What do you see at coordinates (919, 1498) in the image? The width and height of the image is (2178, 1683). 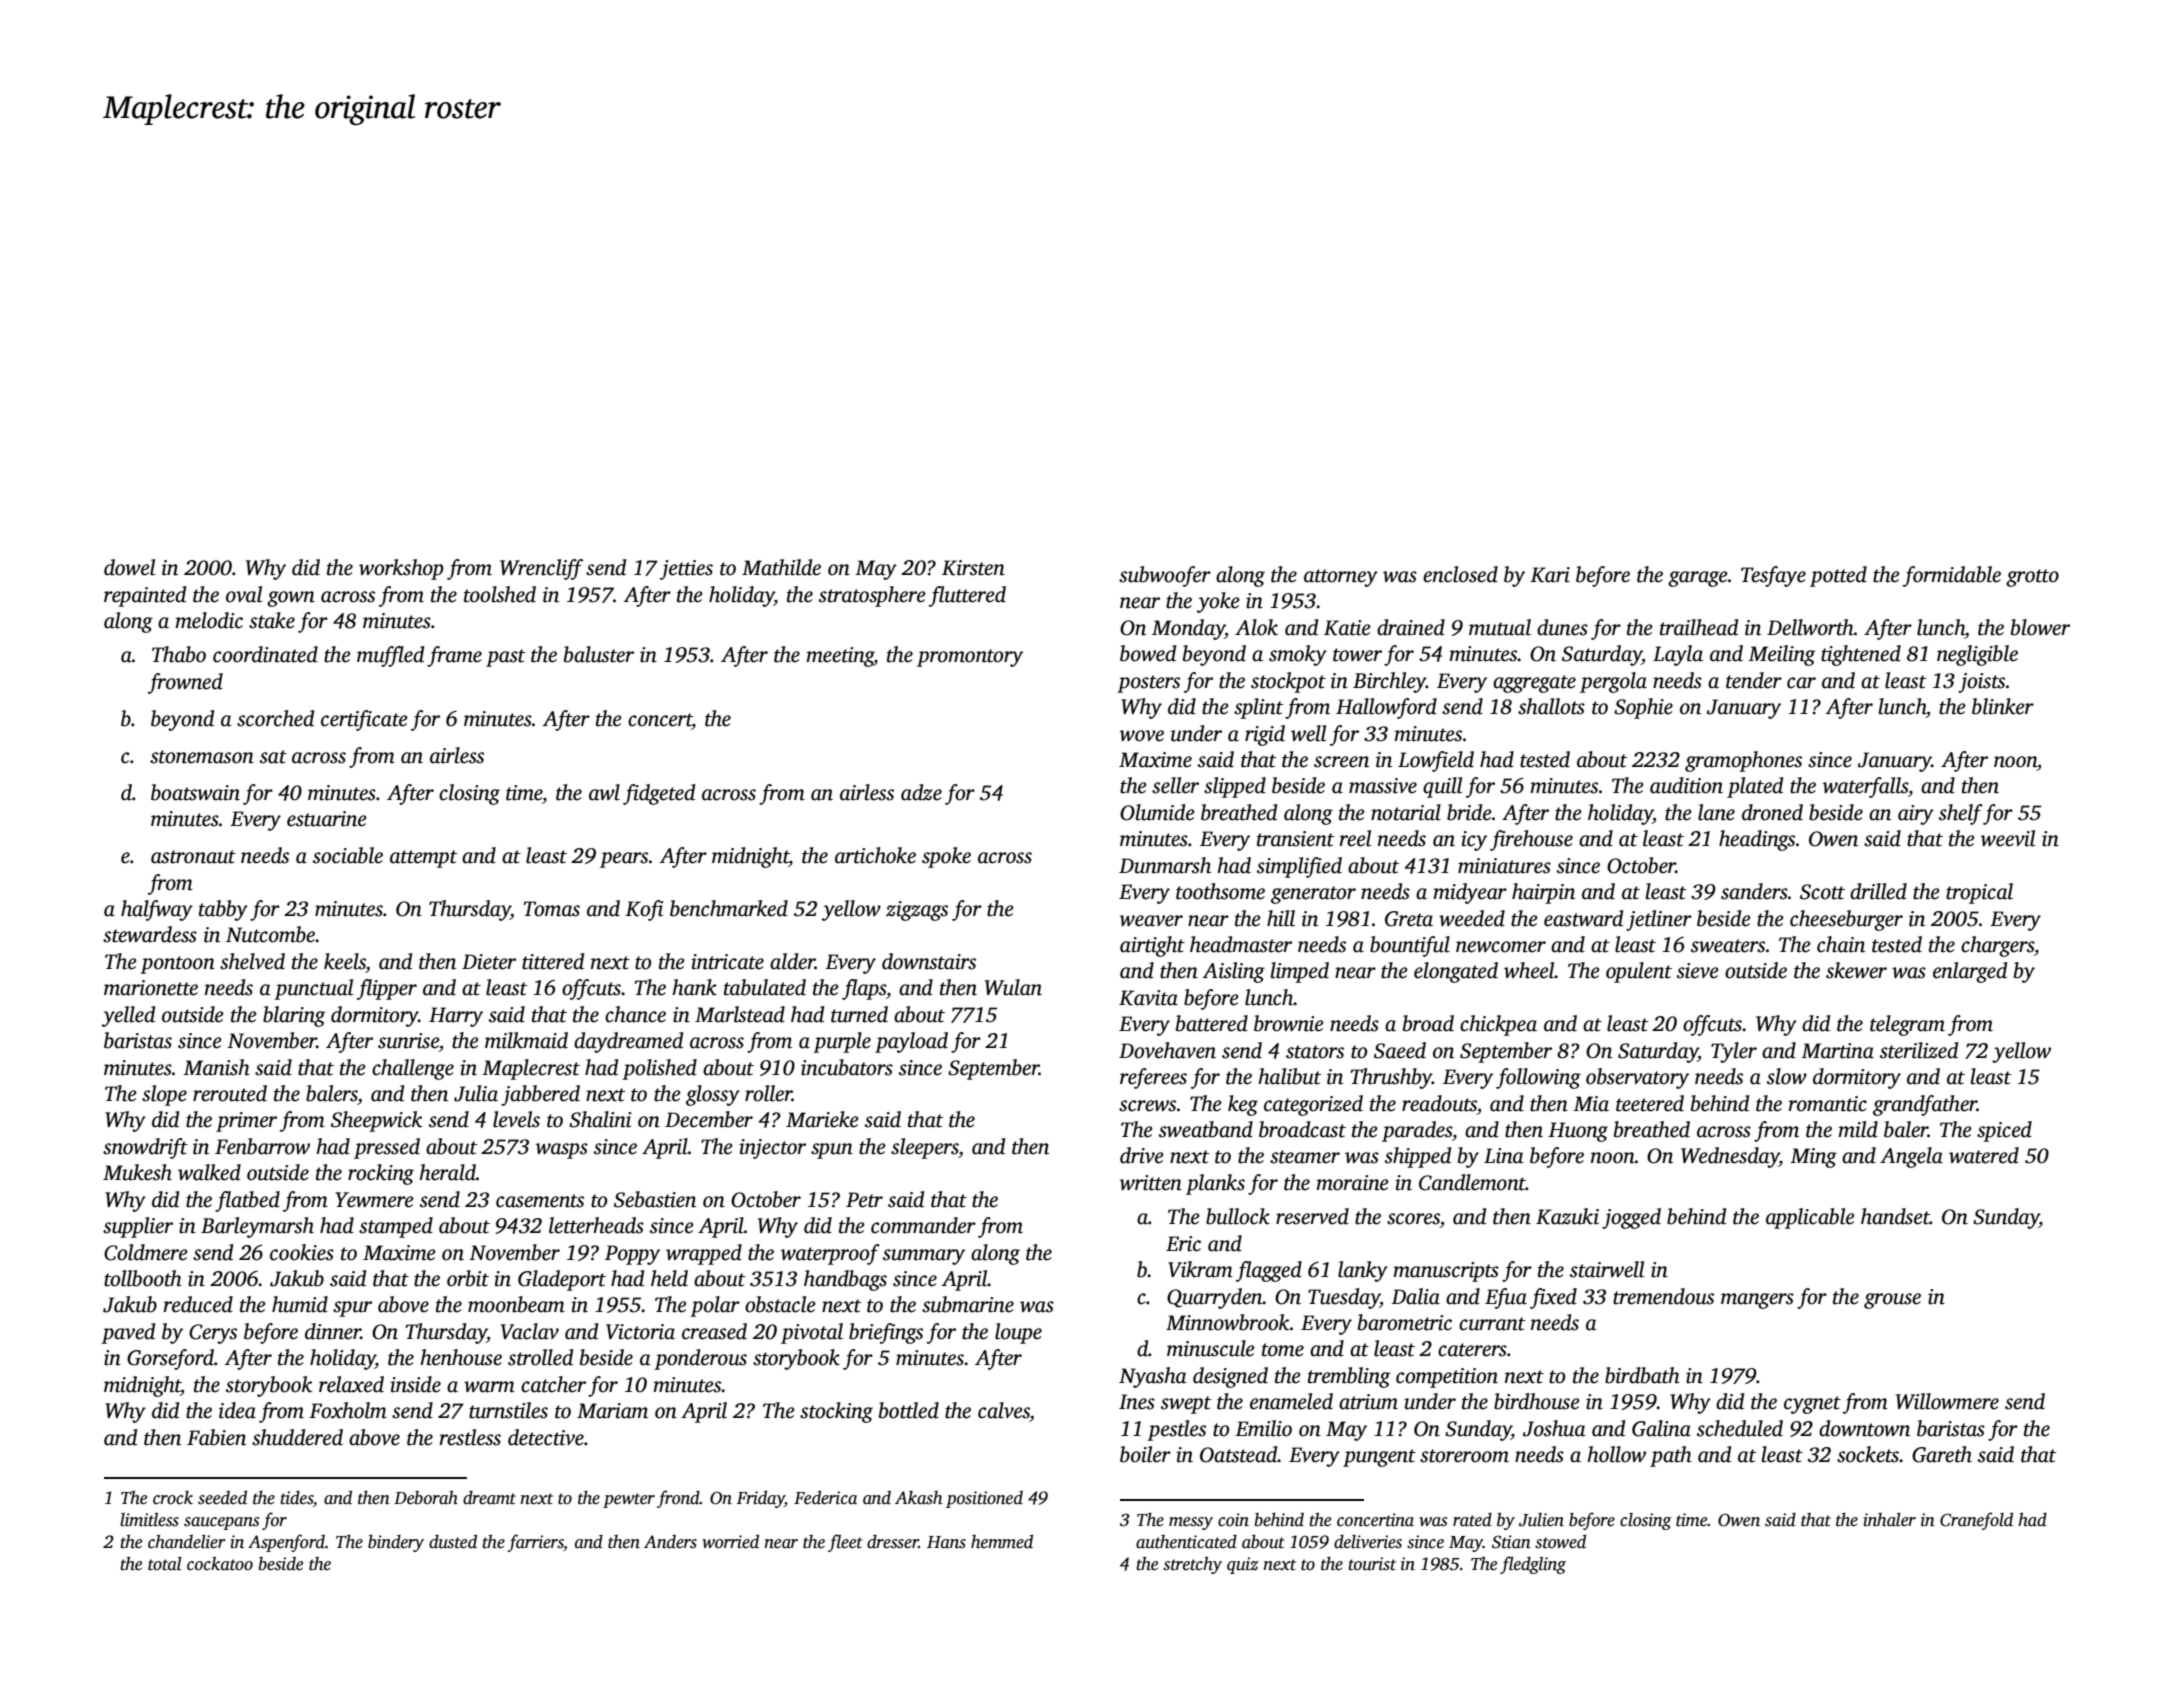 I see `Akash` at bounding box center [919, 1498].
